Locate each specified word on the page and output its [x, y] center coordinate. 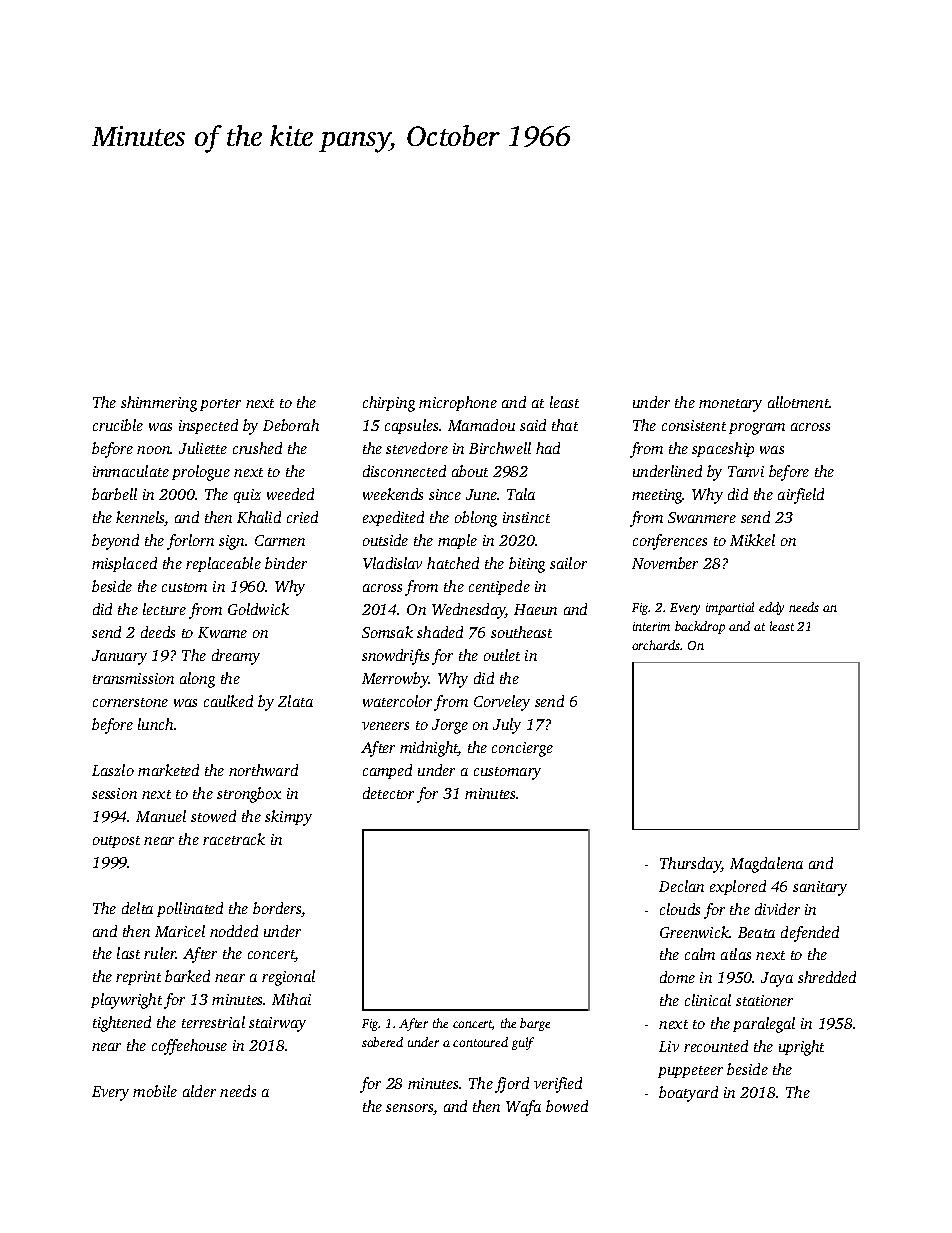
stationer [764, 1000]
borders [277, 909]
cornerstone [130, 702]
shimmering [159, 404]
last [128, 953]
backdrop [700, 627]
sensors [409, 1108]
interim [651, 626]
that [565, 425]
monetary [730, 405]
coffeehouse [189, 1047]
